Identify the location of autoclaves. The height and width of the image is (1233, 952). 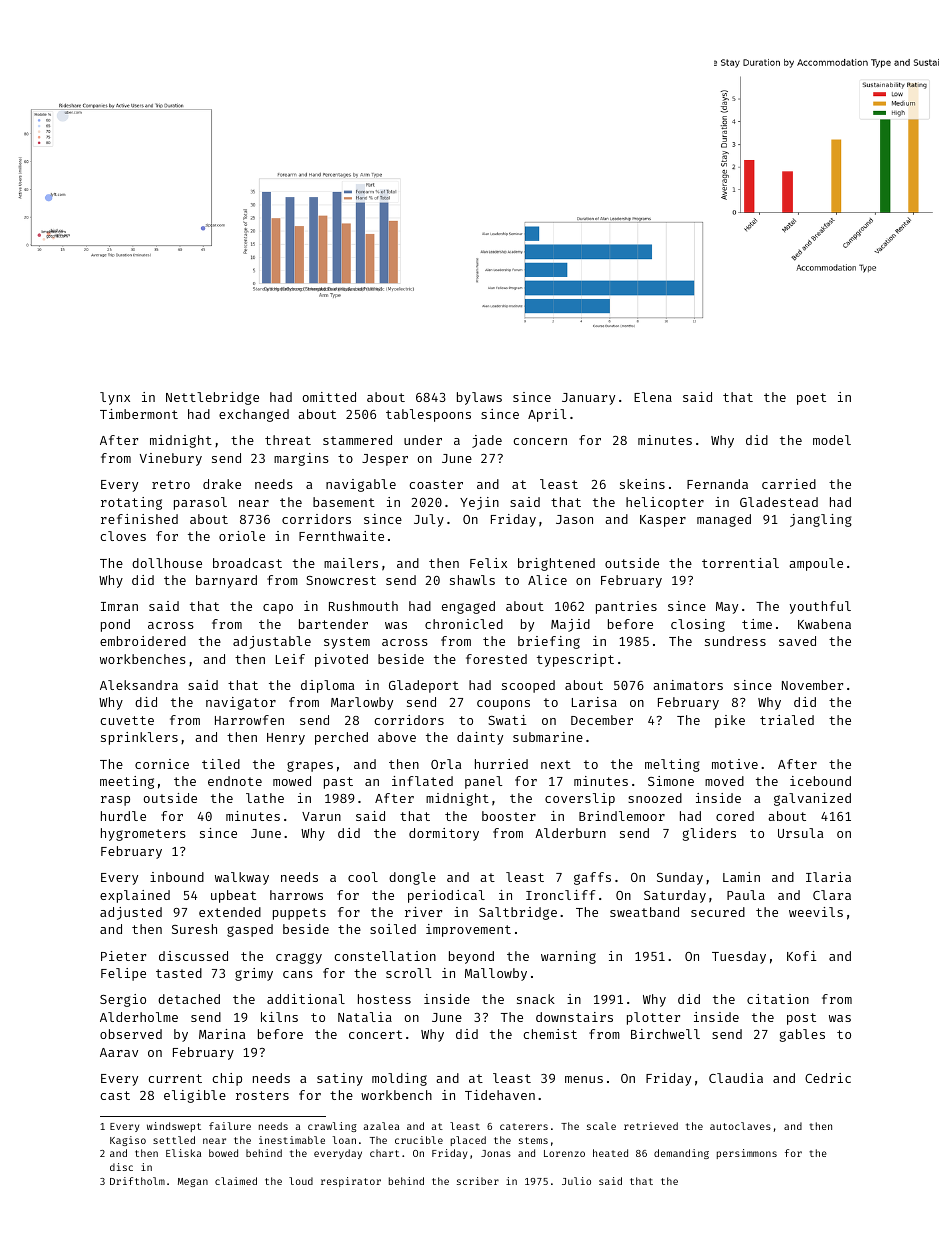
(740, 1126).
